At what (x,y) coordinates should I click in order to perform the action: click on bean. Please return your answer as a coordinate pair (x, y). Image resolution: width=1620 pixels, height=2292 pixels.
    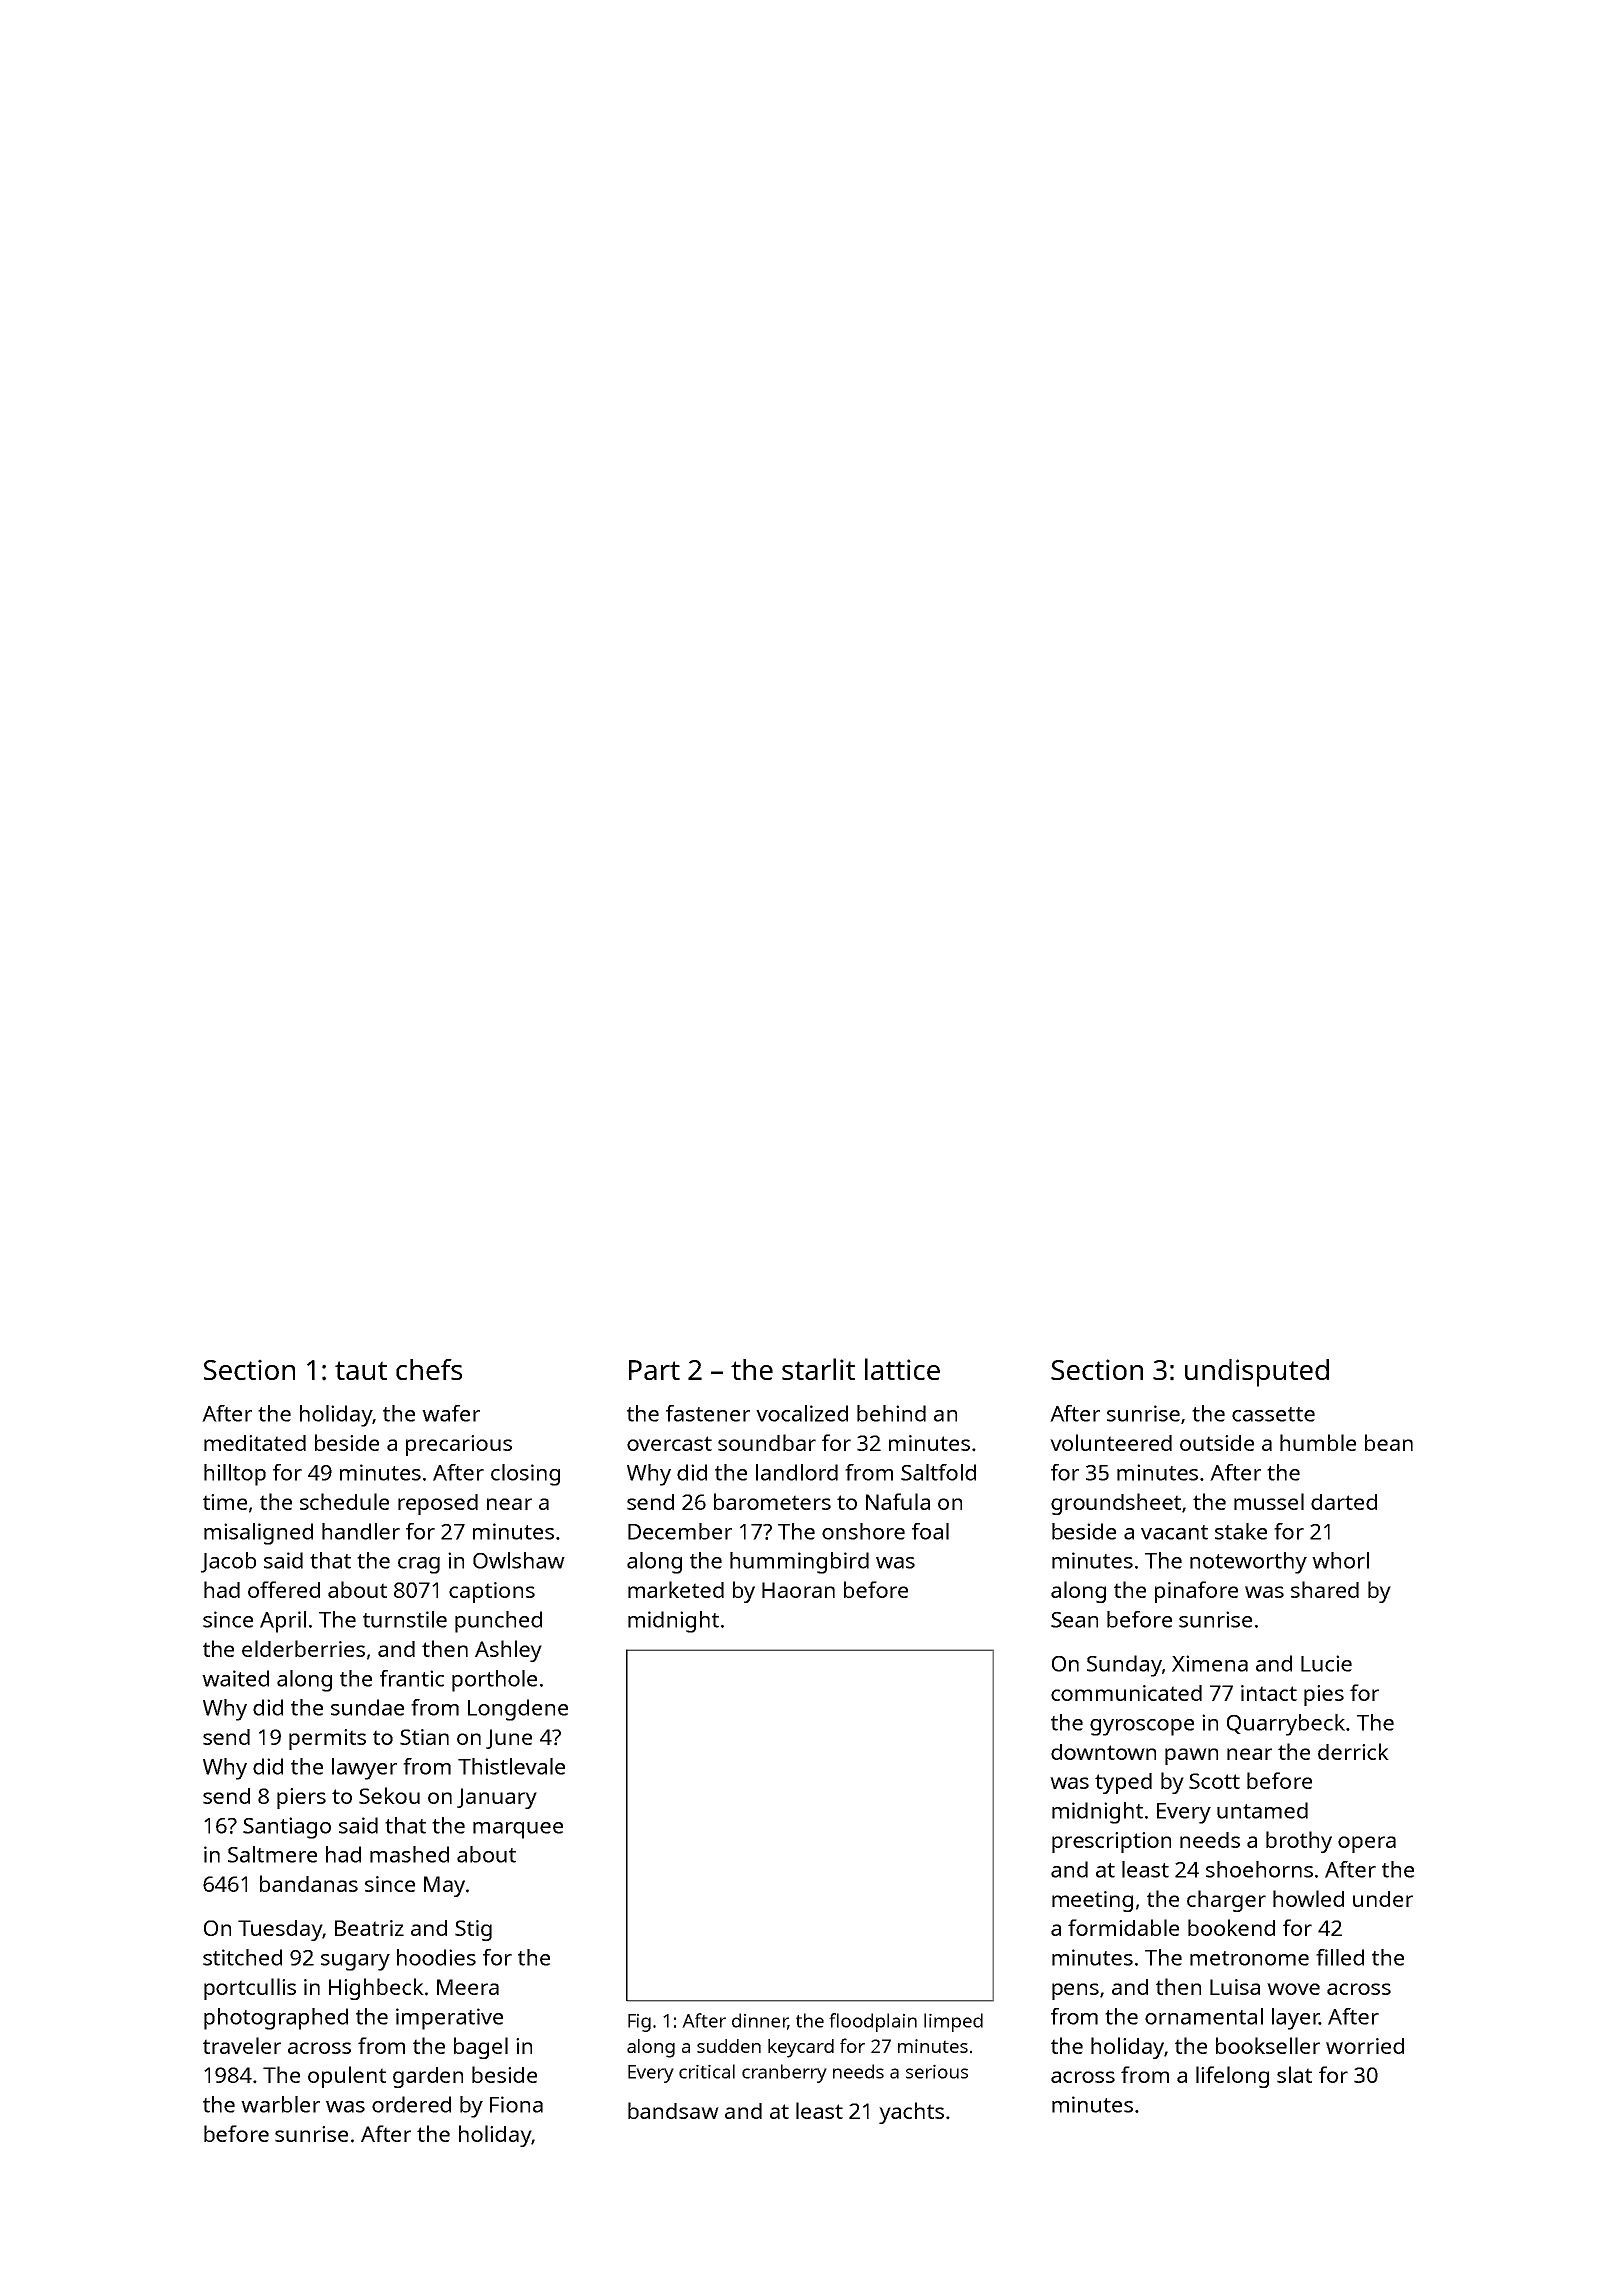
    Looking at the image, I should click on (1389, 1442).
